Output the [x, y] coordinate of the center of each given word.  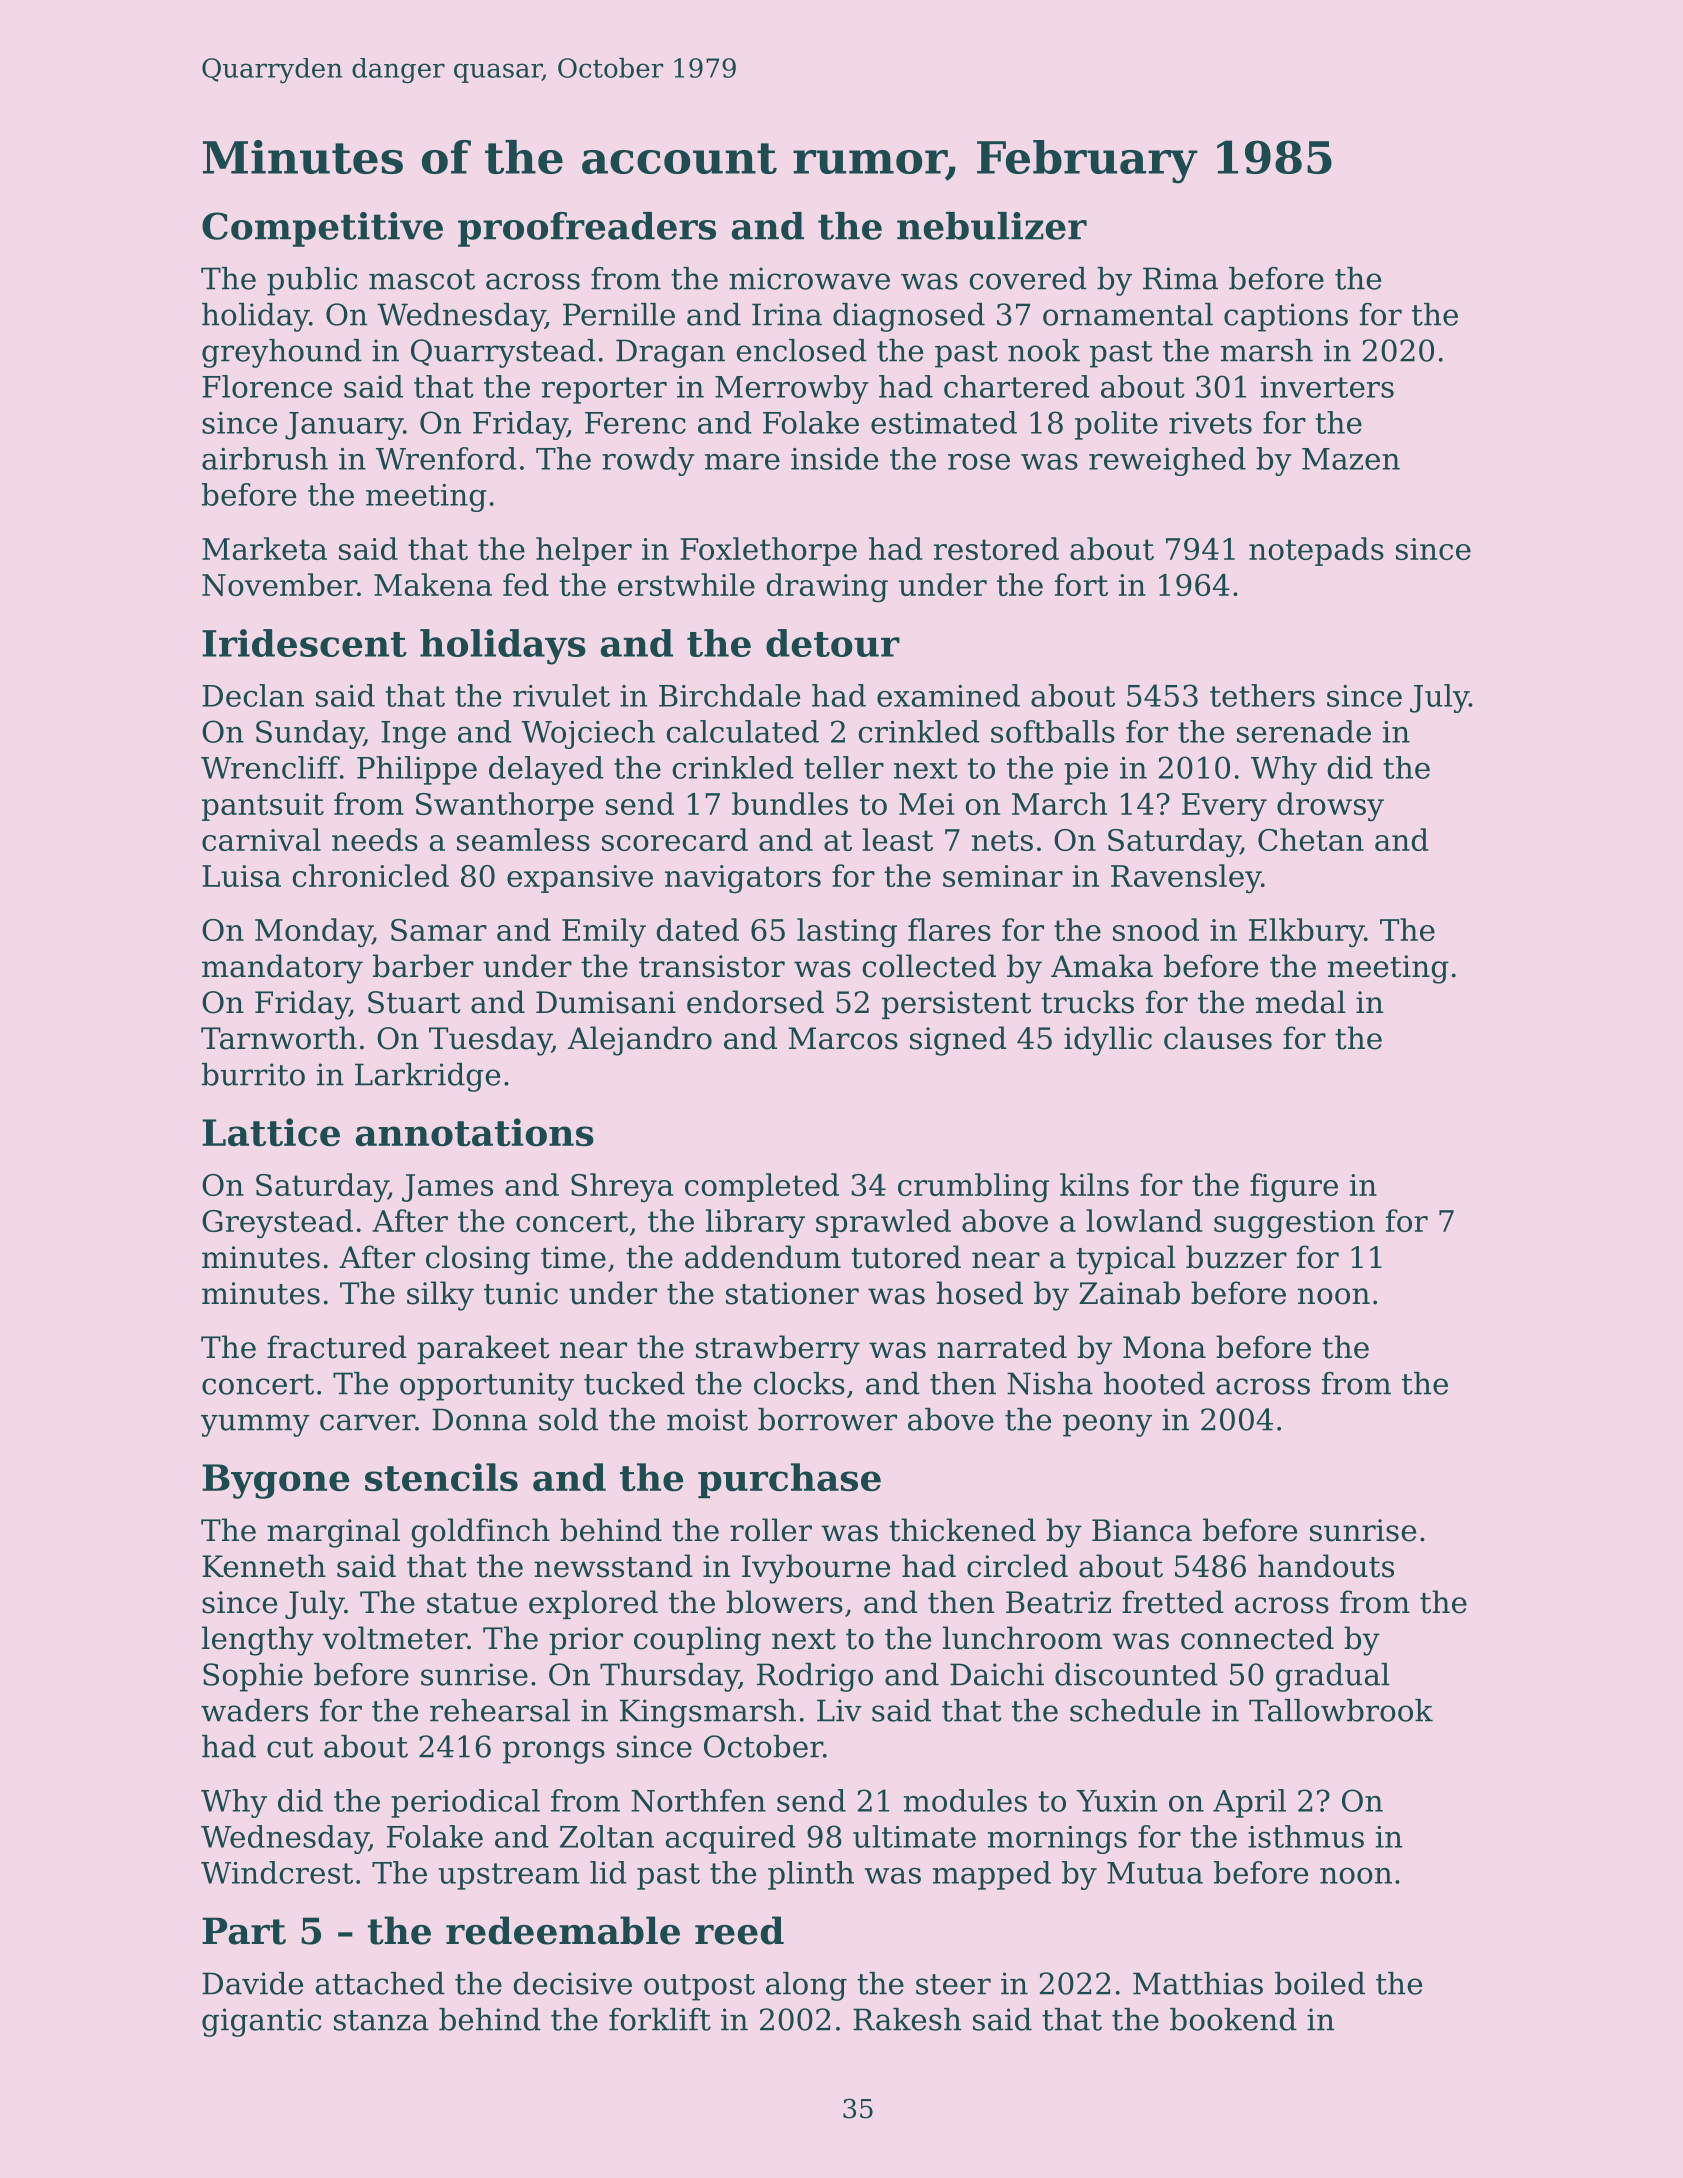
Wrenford [446, 458]
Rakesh [907, 2019]
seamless [523, 839]
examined [948, 695]
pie [1086, 771]
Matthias [1198, 1983]
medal [1301, 1002]
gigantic [261, 2022]
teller [844, 767]
